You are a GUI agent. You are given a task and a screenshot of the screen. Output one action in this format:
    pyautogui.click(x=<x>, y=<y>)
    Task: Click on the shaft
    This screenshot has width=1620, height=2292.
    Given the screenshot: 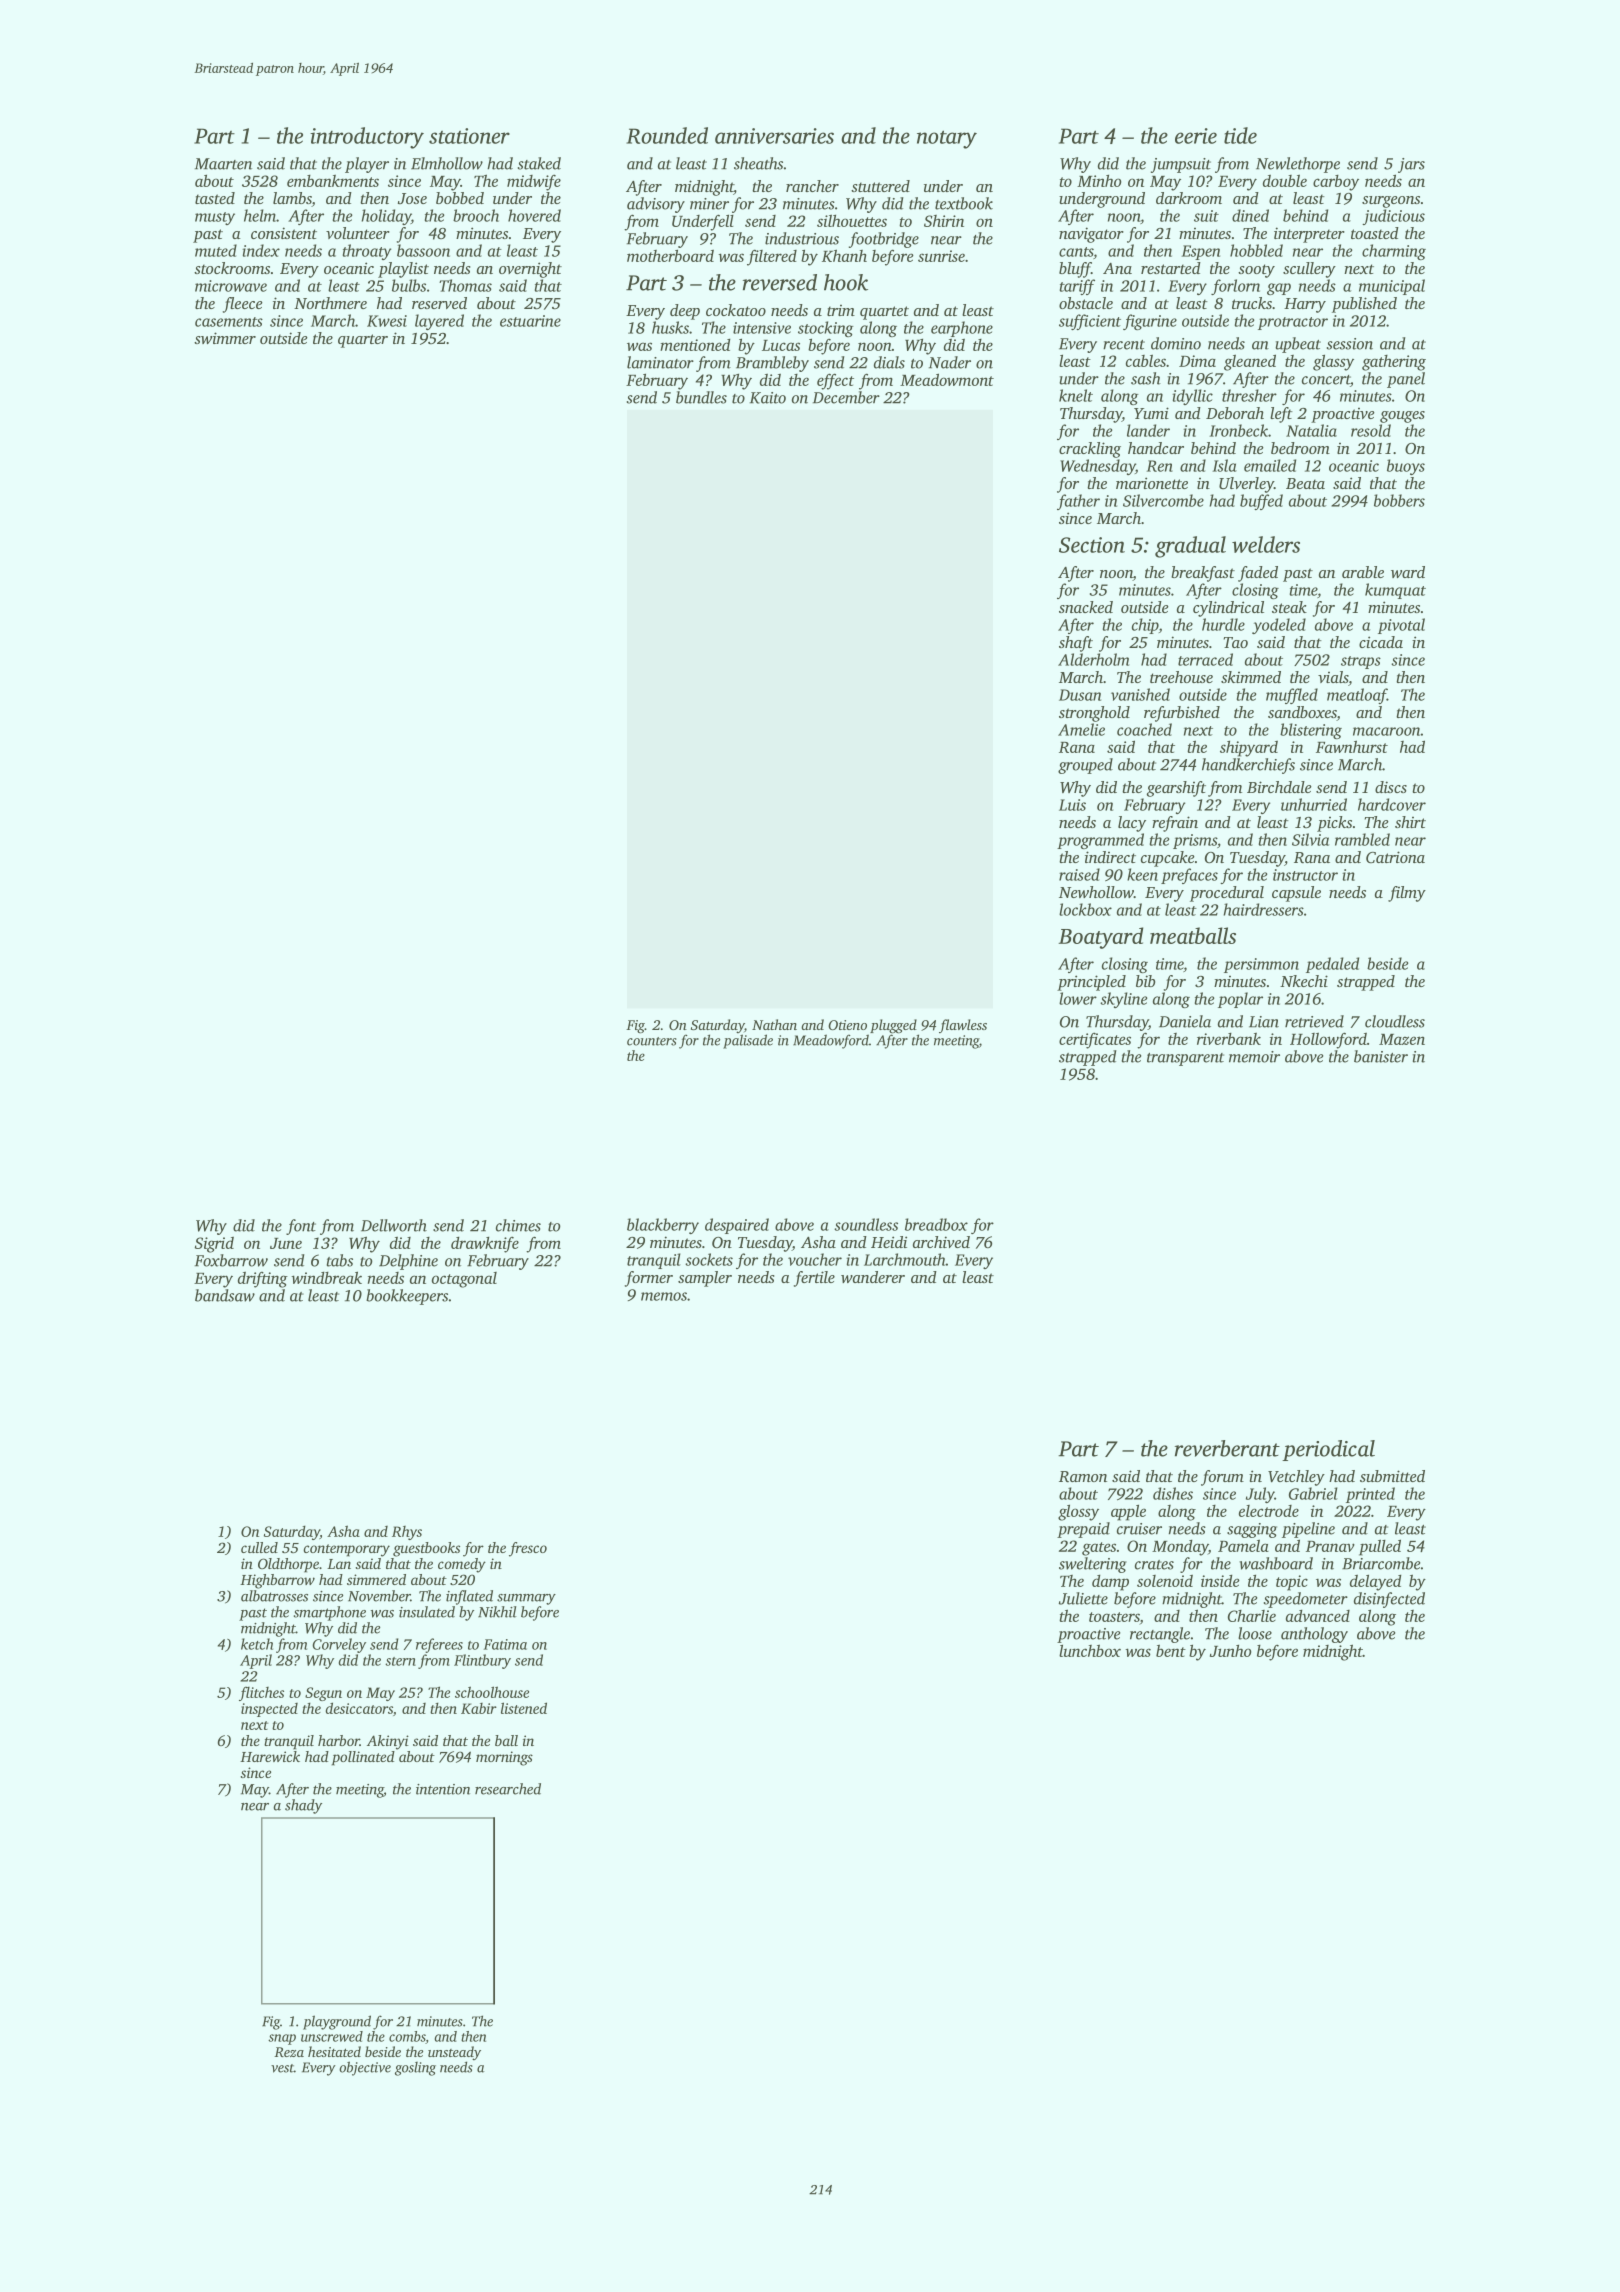 What is the action you would take?
    pyautogui.click(x=1076, y=644)
